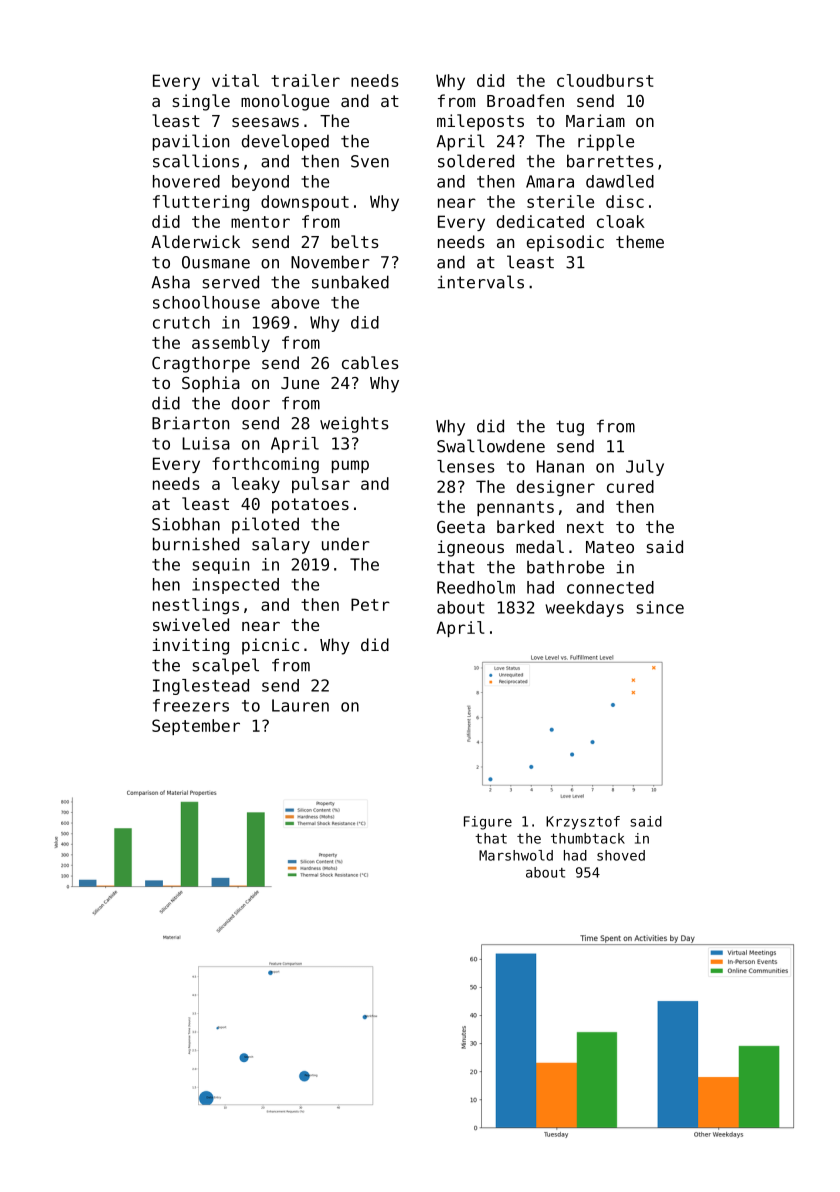 Image resolution: width=840 pixels, height=1192 pixels. I want to click on freezers, so click(191, 705).
